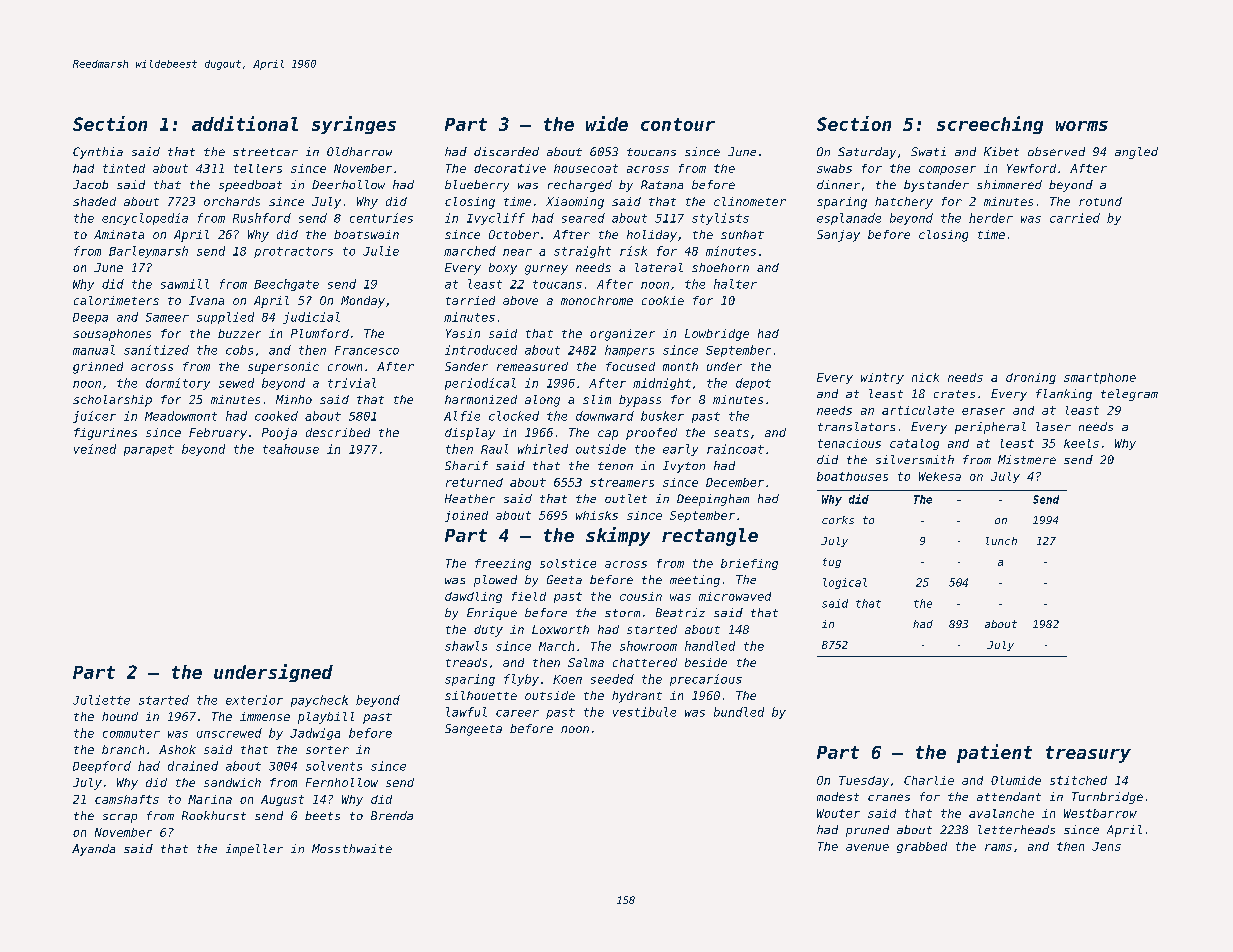  Describe the element at coordinates (178, 384) in the screenshot. I see `dormitory` at that location.
